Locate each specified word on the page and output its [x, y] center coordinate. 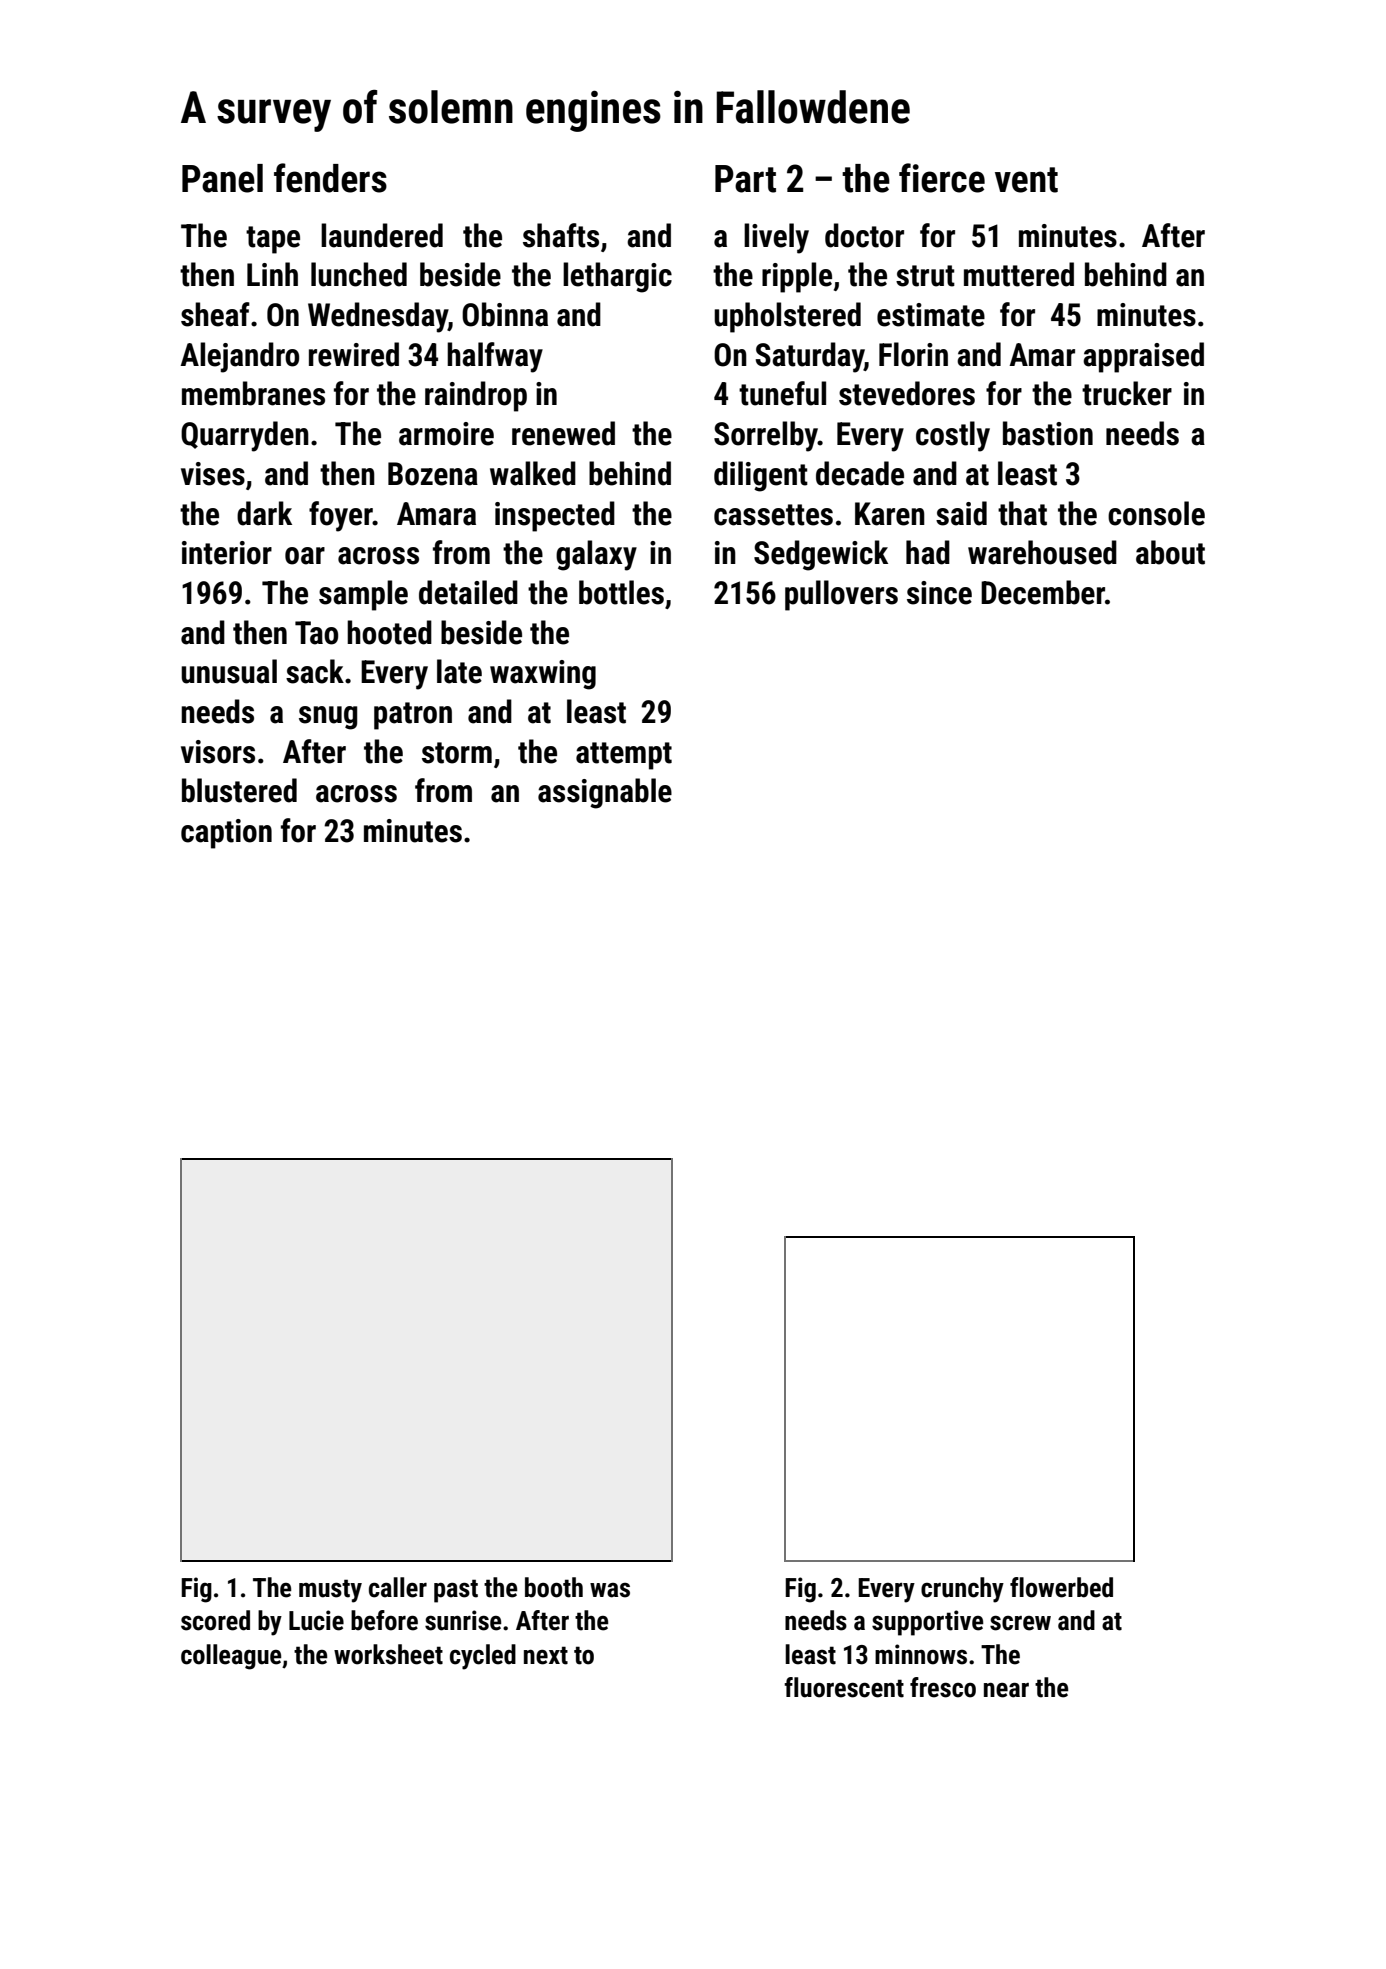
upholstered [787, 317]
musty [330, 1591]
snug [328, 718]
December [1043, 592]
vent [1026, 180]
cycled [483, 1657]
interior [227, 553]
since [939, 593]
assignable [605, 793]
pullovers [841, 595]
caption [226, 834]
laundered [382, 235]
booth [554, 1587]
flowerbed [1061, 1587]
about [1170, 552]
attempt [624, 756]
